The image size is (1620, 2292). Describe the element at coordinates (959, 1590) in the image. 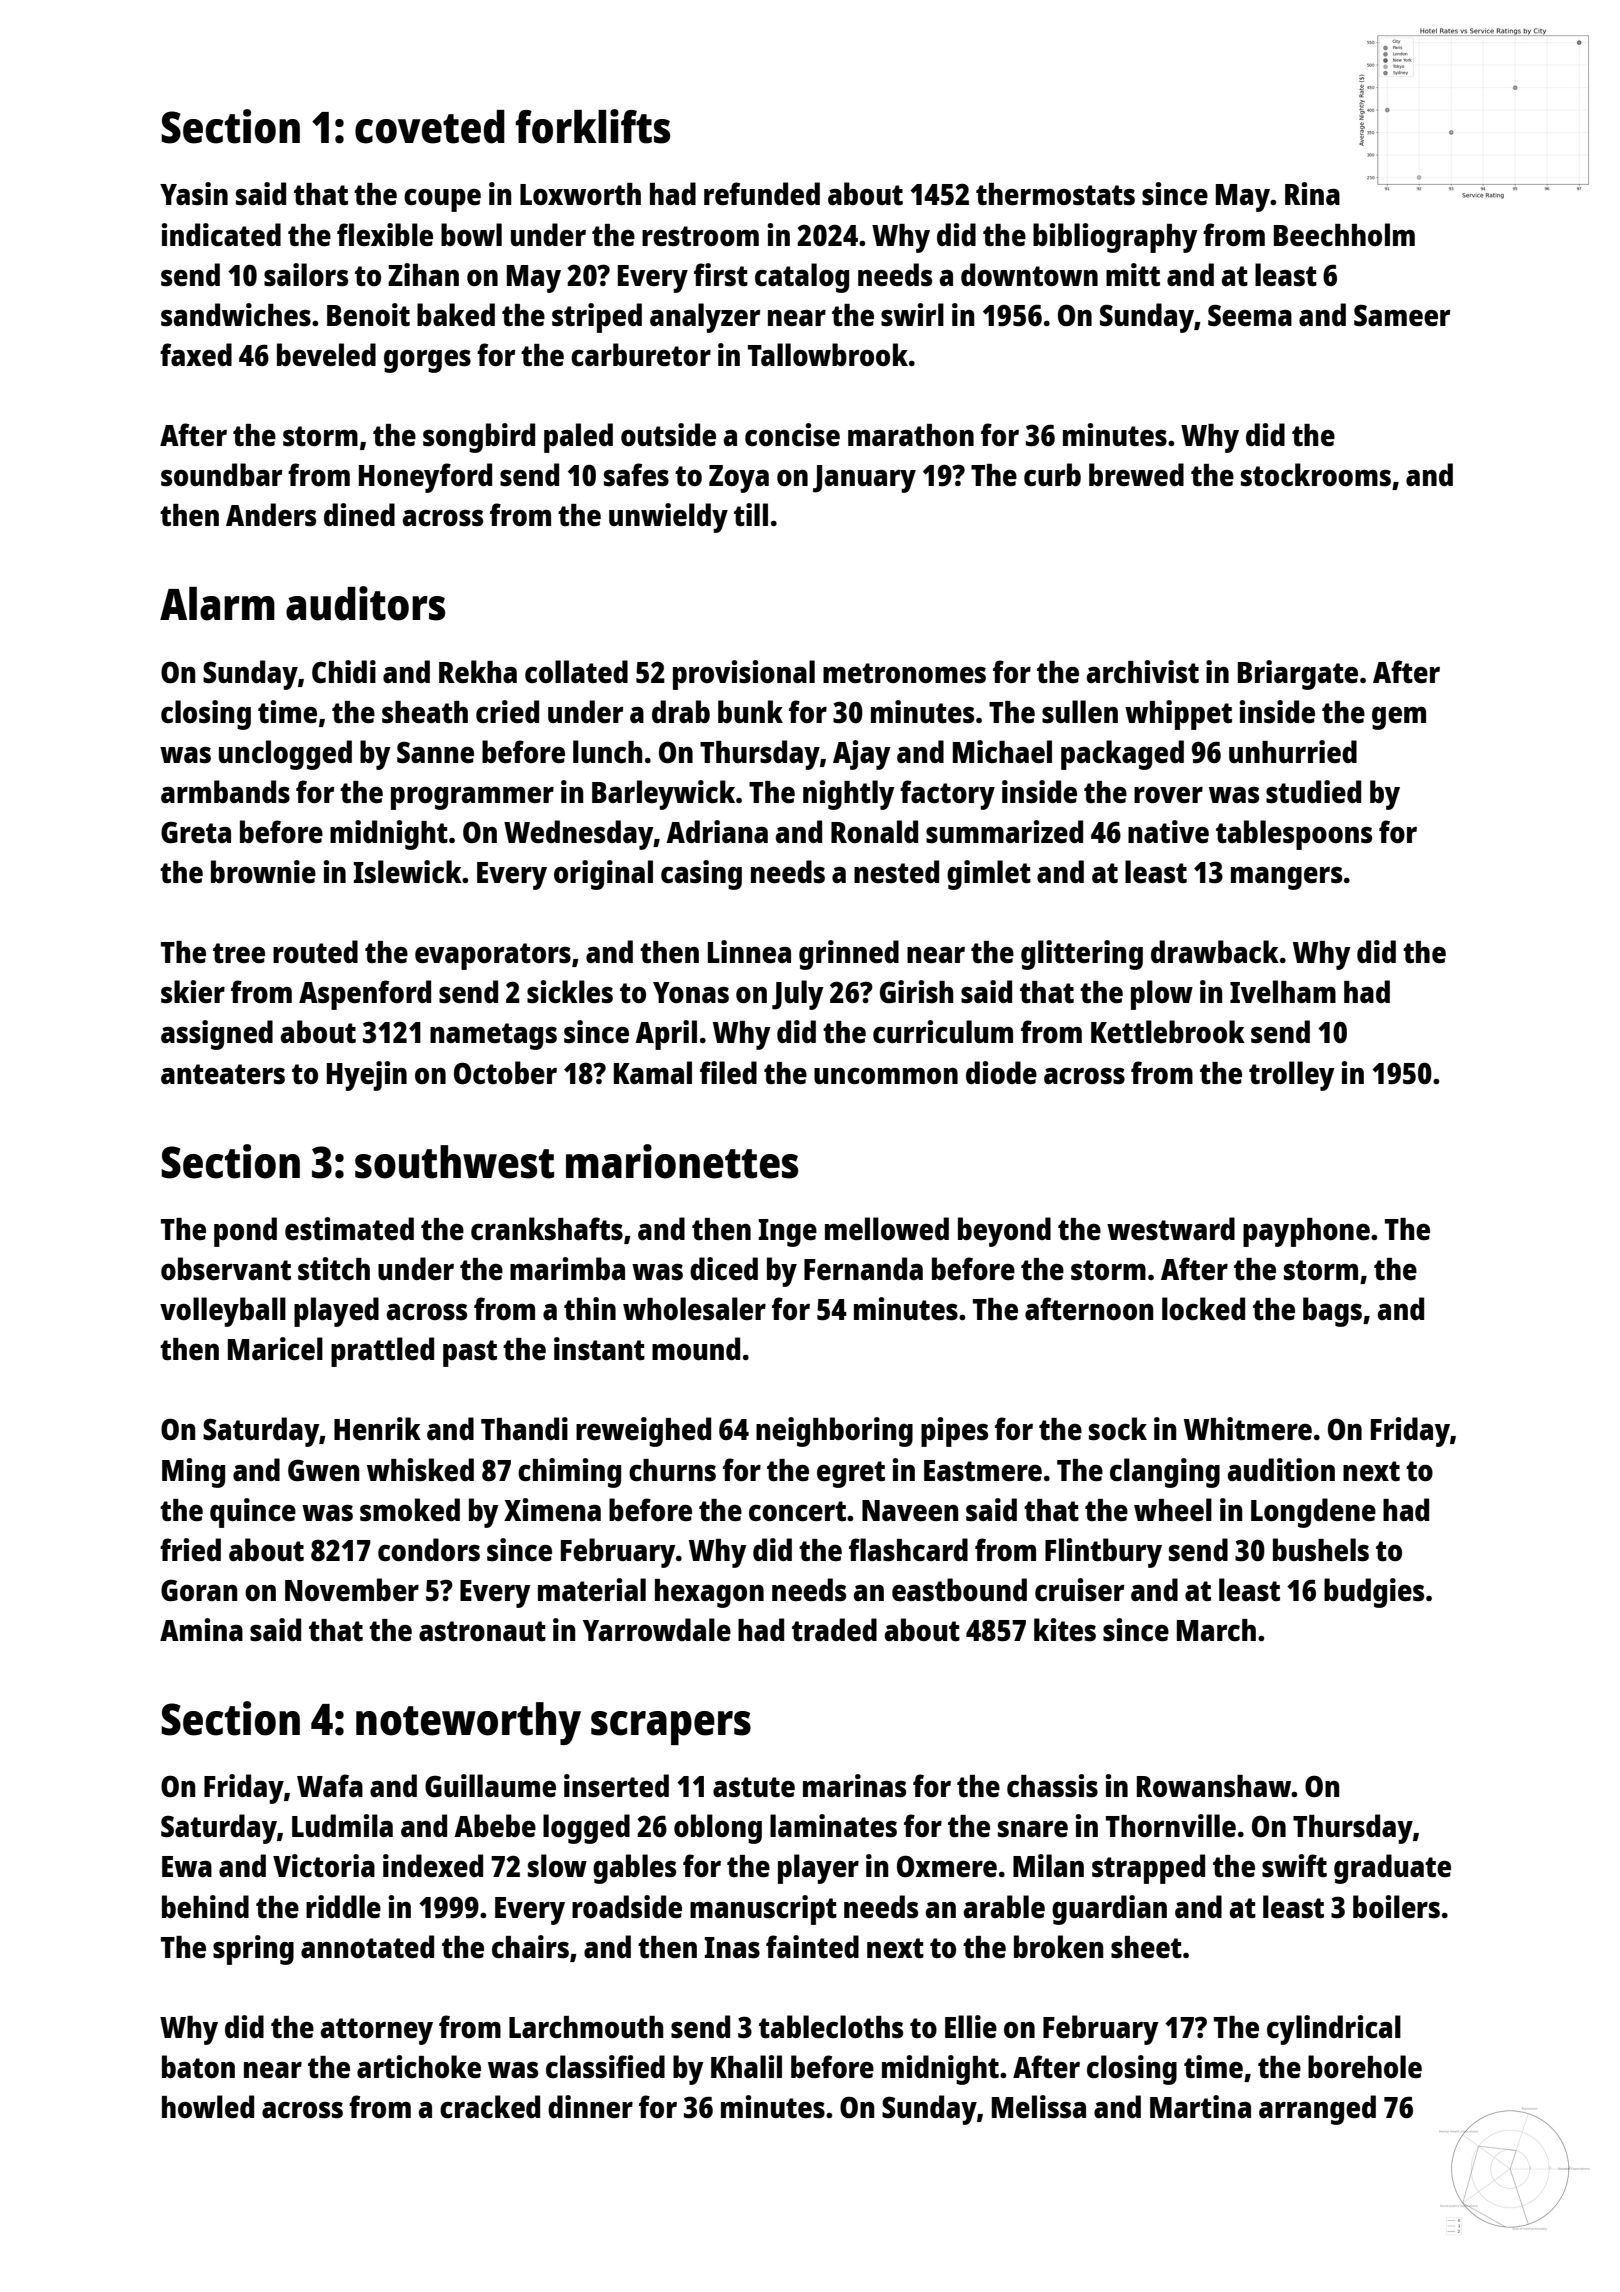

I see `eastbound` at that location.
